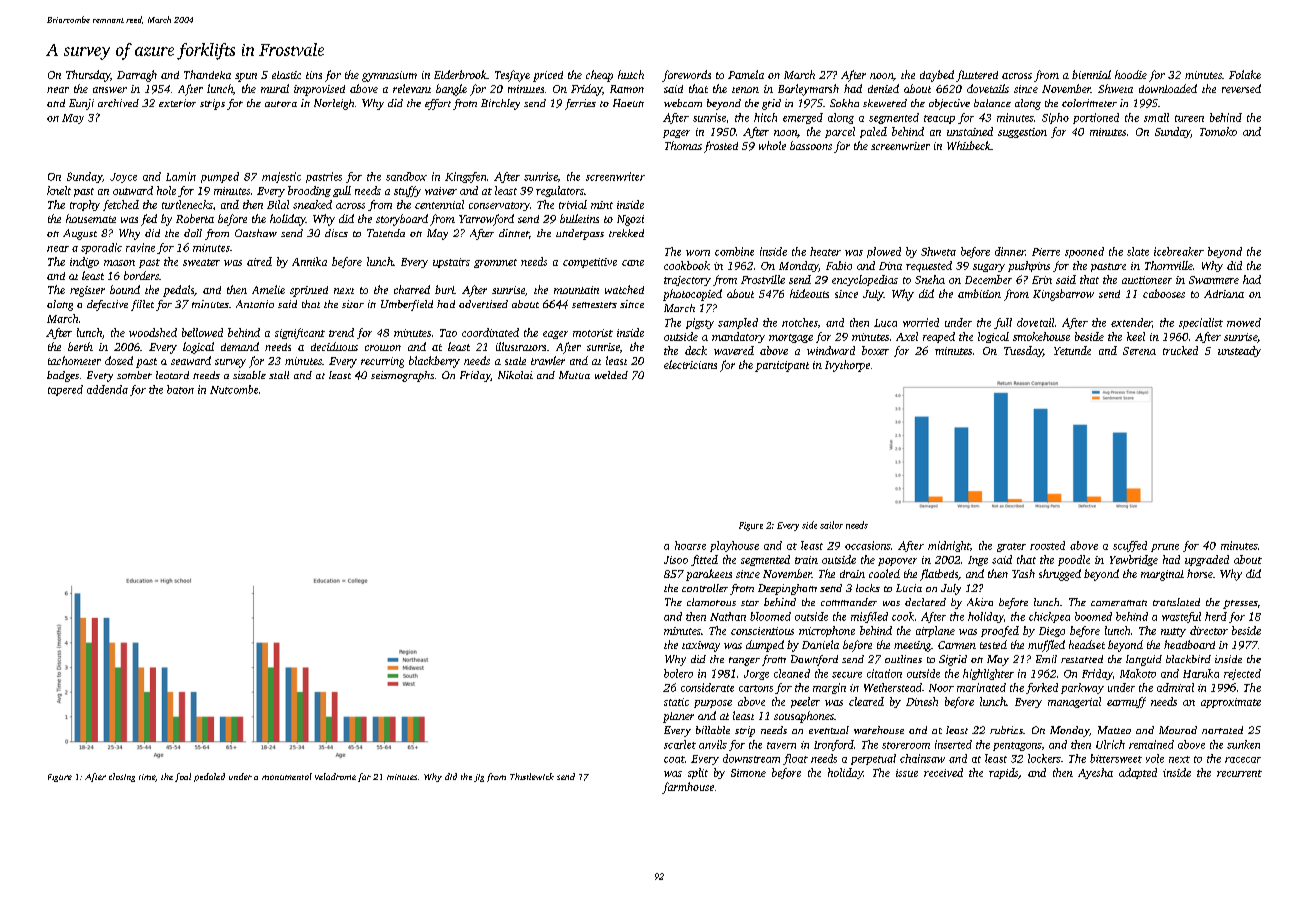  What do you see at coordinates (249, 375) in the screenshot?
I see `sizable` at bounding box center [249, 375].
